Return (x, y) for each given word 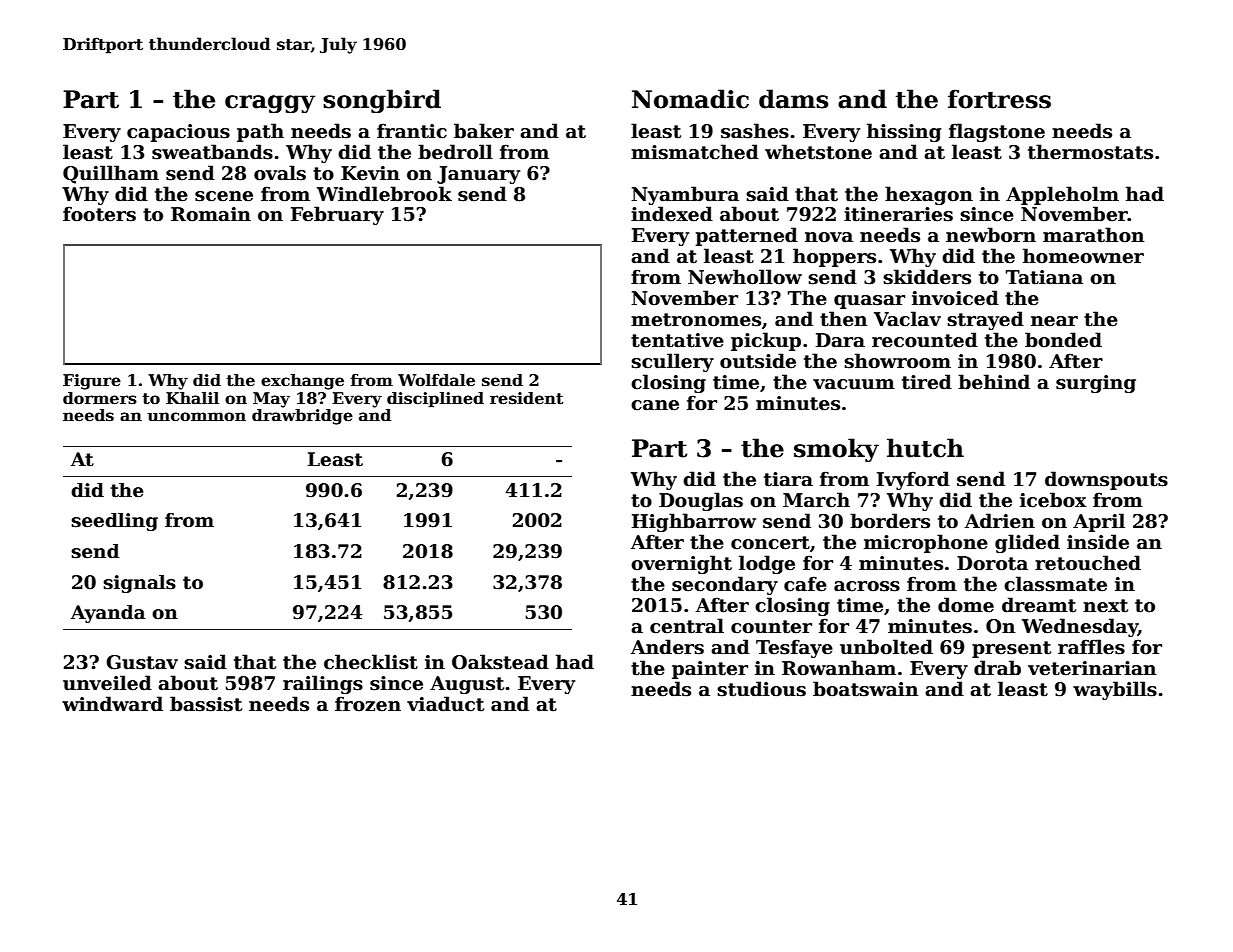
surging (1096, 384)
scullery (672, 362)
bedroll (455, 152)
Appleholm (1062, 195)
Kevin (370, 173)
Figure (92, 382)
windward (112, 704)
